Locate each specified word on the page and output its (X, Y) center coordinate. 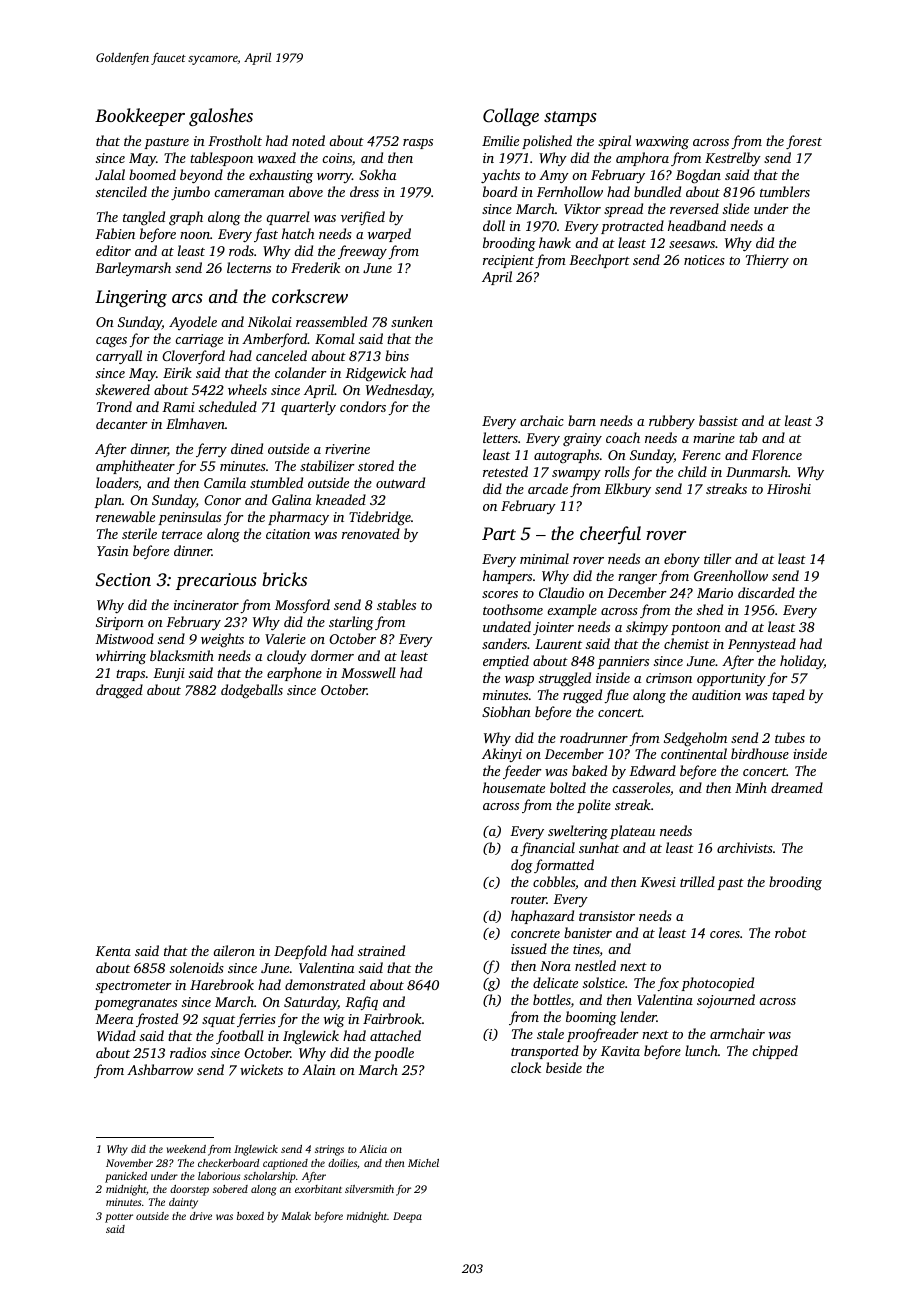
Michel (423, 1163)
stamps (570, 118)
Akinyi (502, 755)
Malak (296, 1216)
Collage (511, 117)
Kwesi (658, 882)
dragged (119, 691)
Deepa (407, 1217)
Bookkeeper (140, 117)
